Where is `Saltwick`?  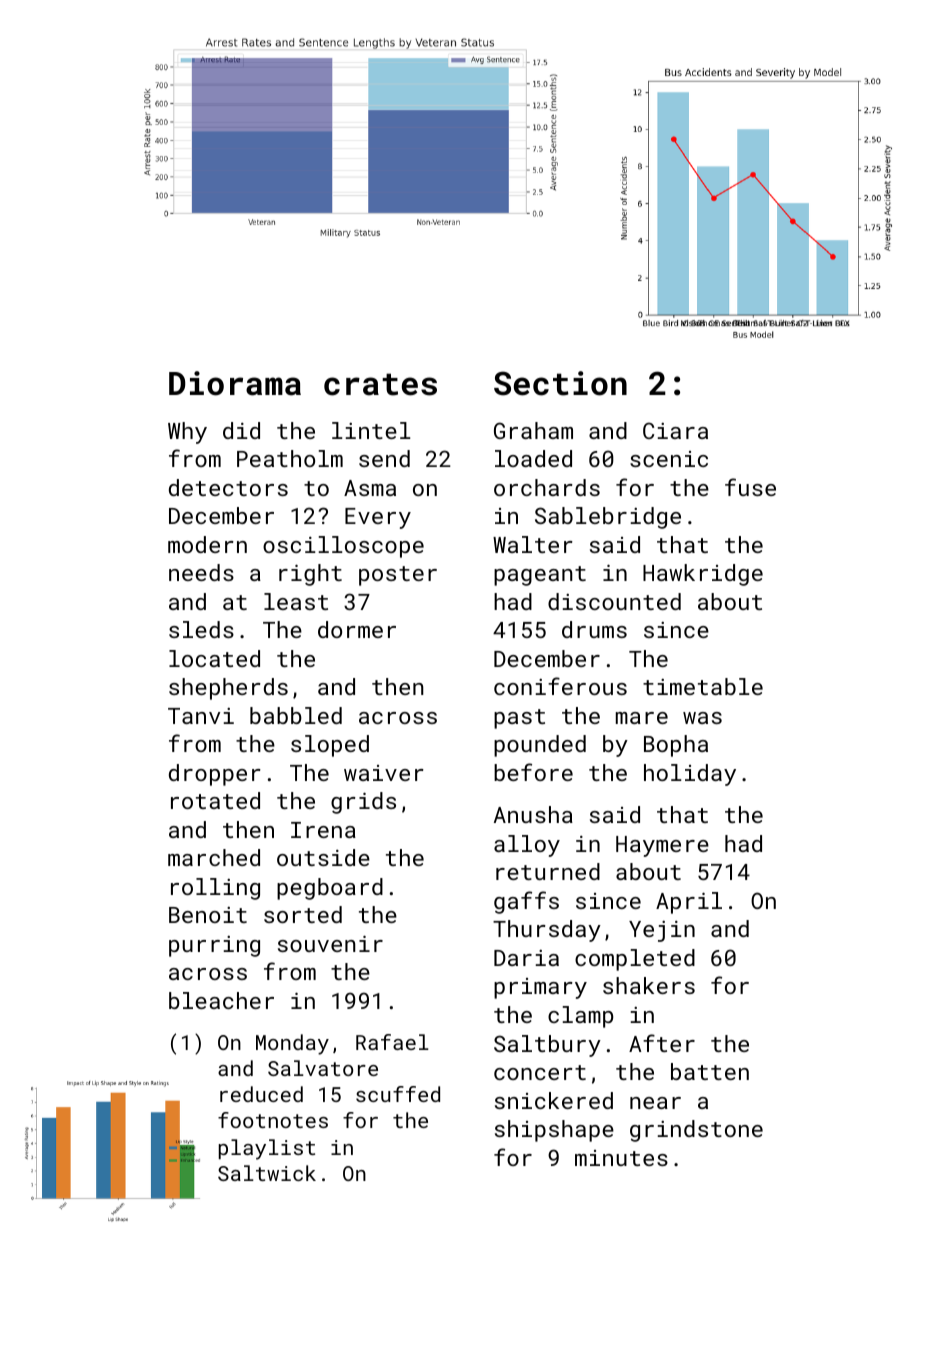
Saltwick is located at coordinates (267, 1173).
